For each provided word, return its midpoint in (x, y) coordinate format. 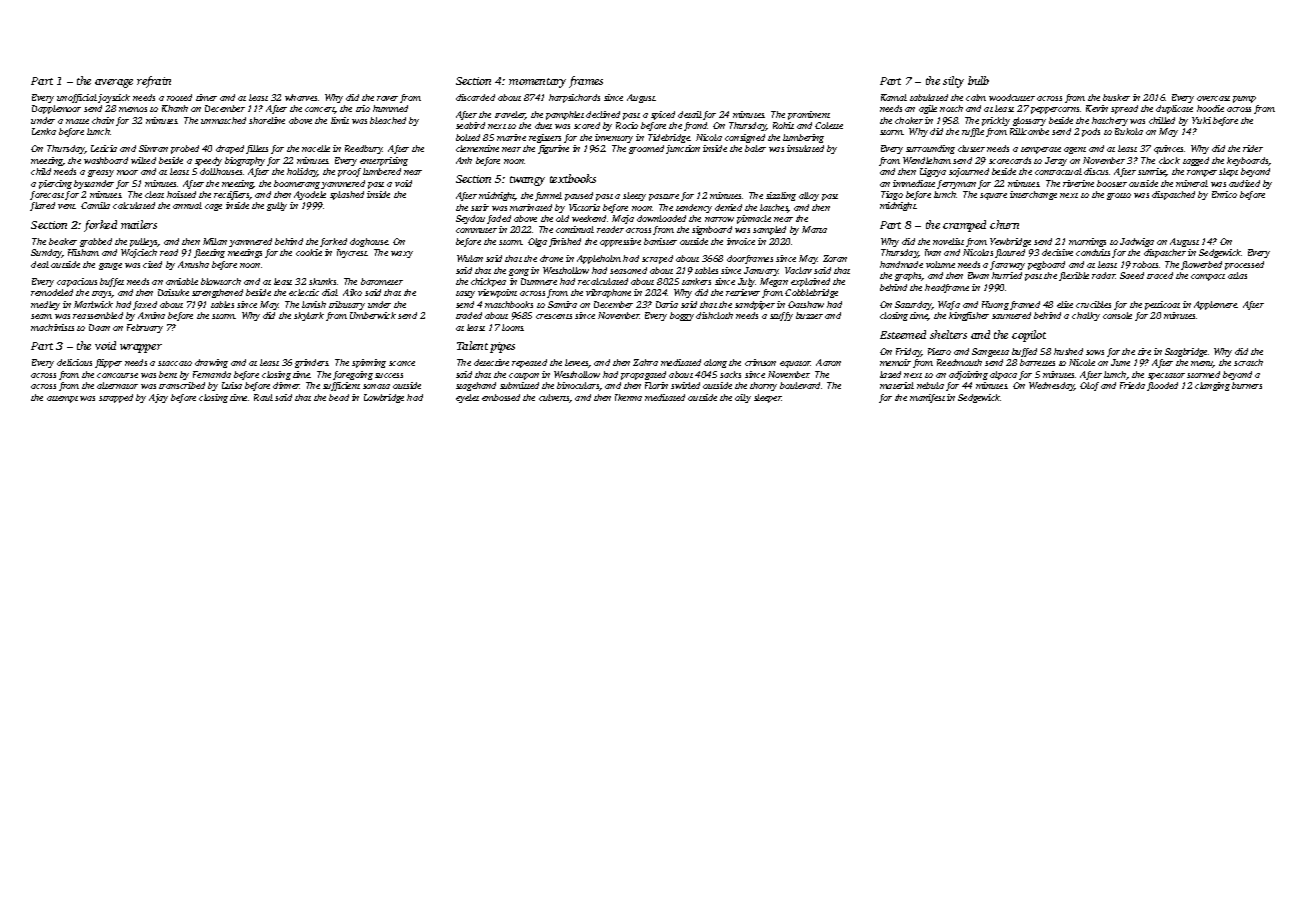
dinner (286, 385)
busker (1116, 97)
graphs (908, 276)
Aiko (352, 292)
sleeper (768, 398)
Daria (667, 304)
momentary (537, 83)
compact (1208, 277)
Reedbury (364, 149)
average (114, 83)
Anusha (193, 264)
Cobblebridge (811, 293)
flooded (1162, 386)
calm (976, 97)
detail (690, 114)
